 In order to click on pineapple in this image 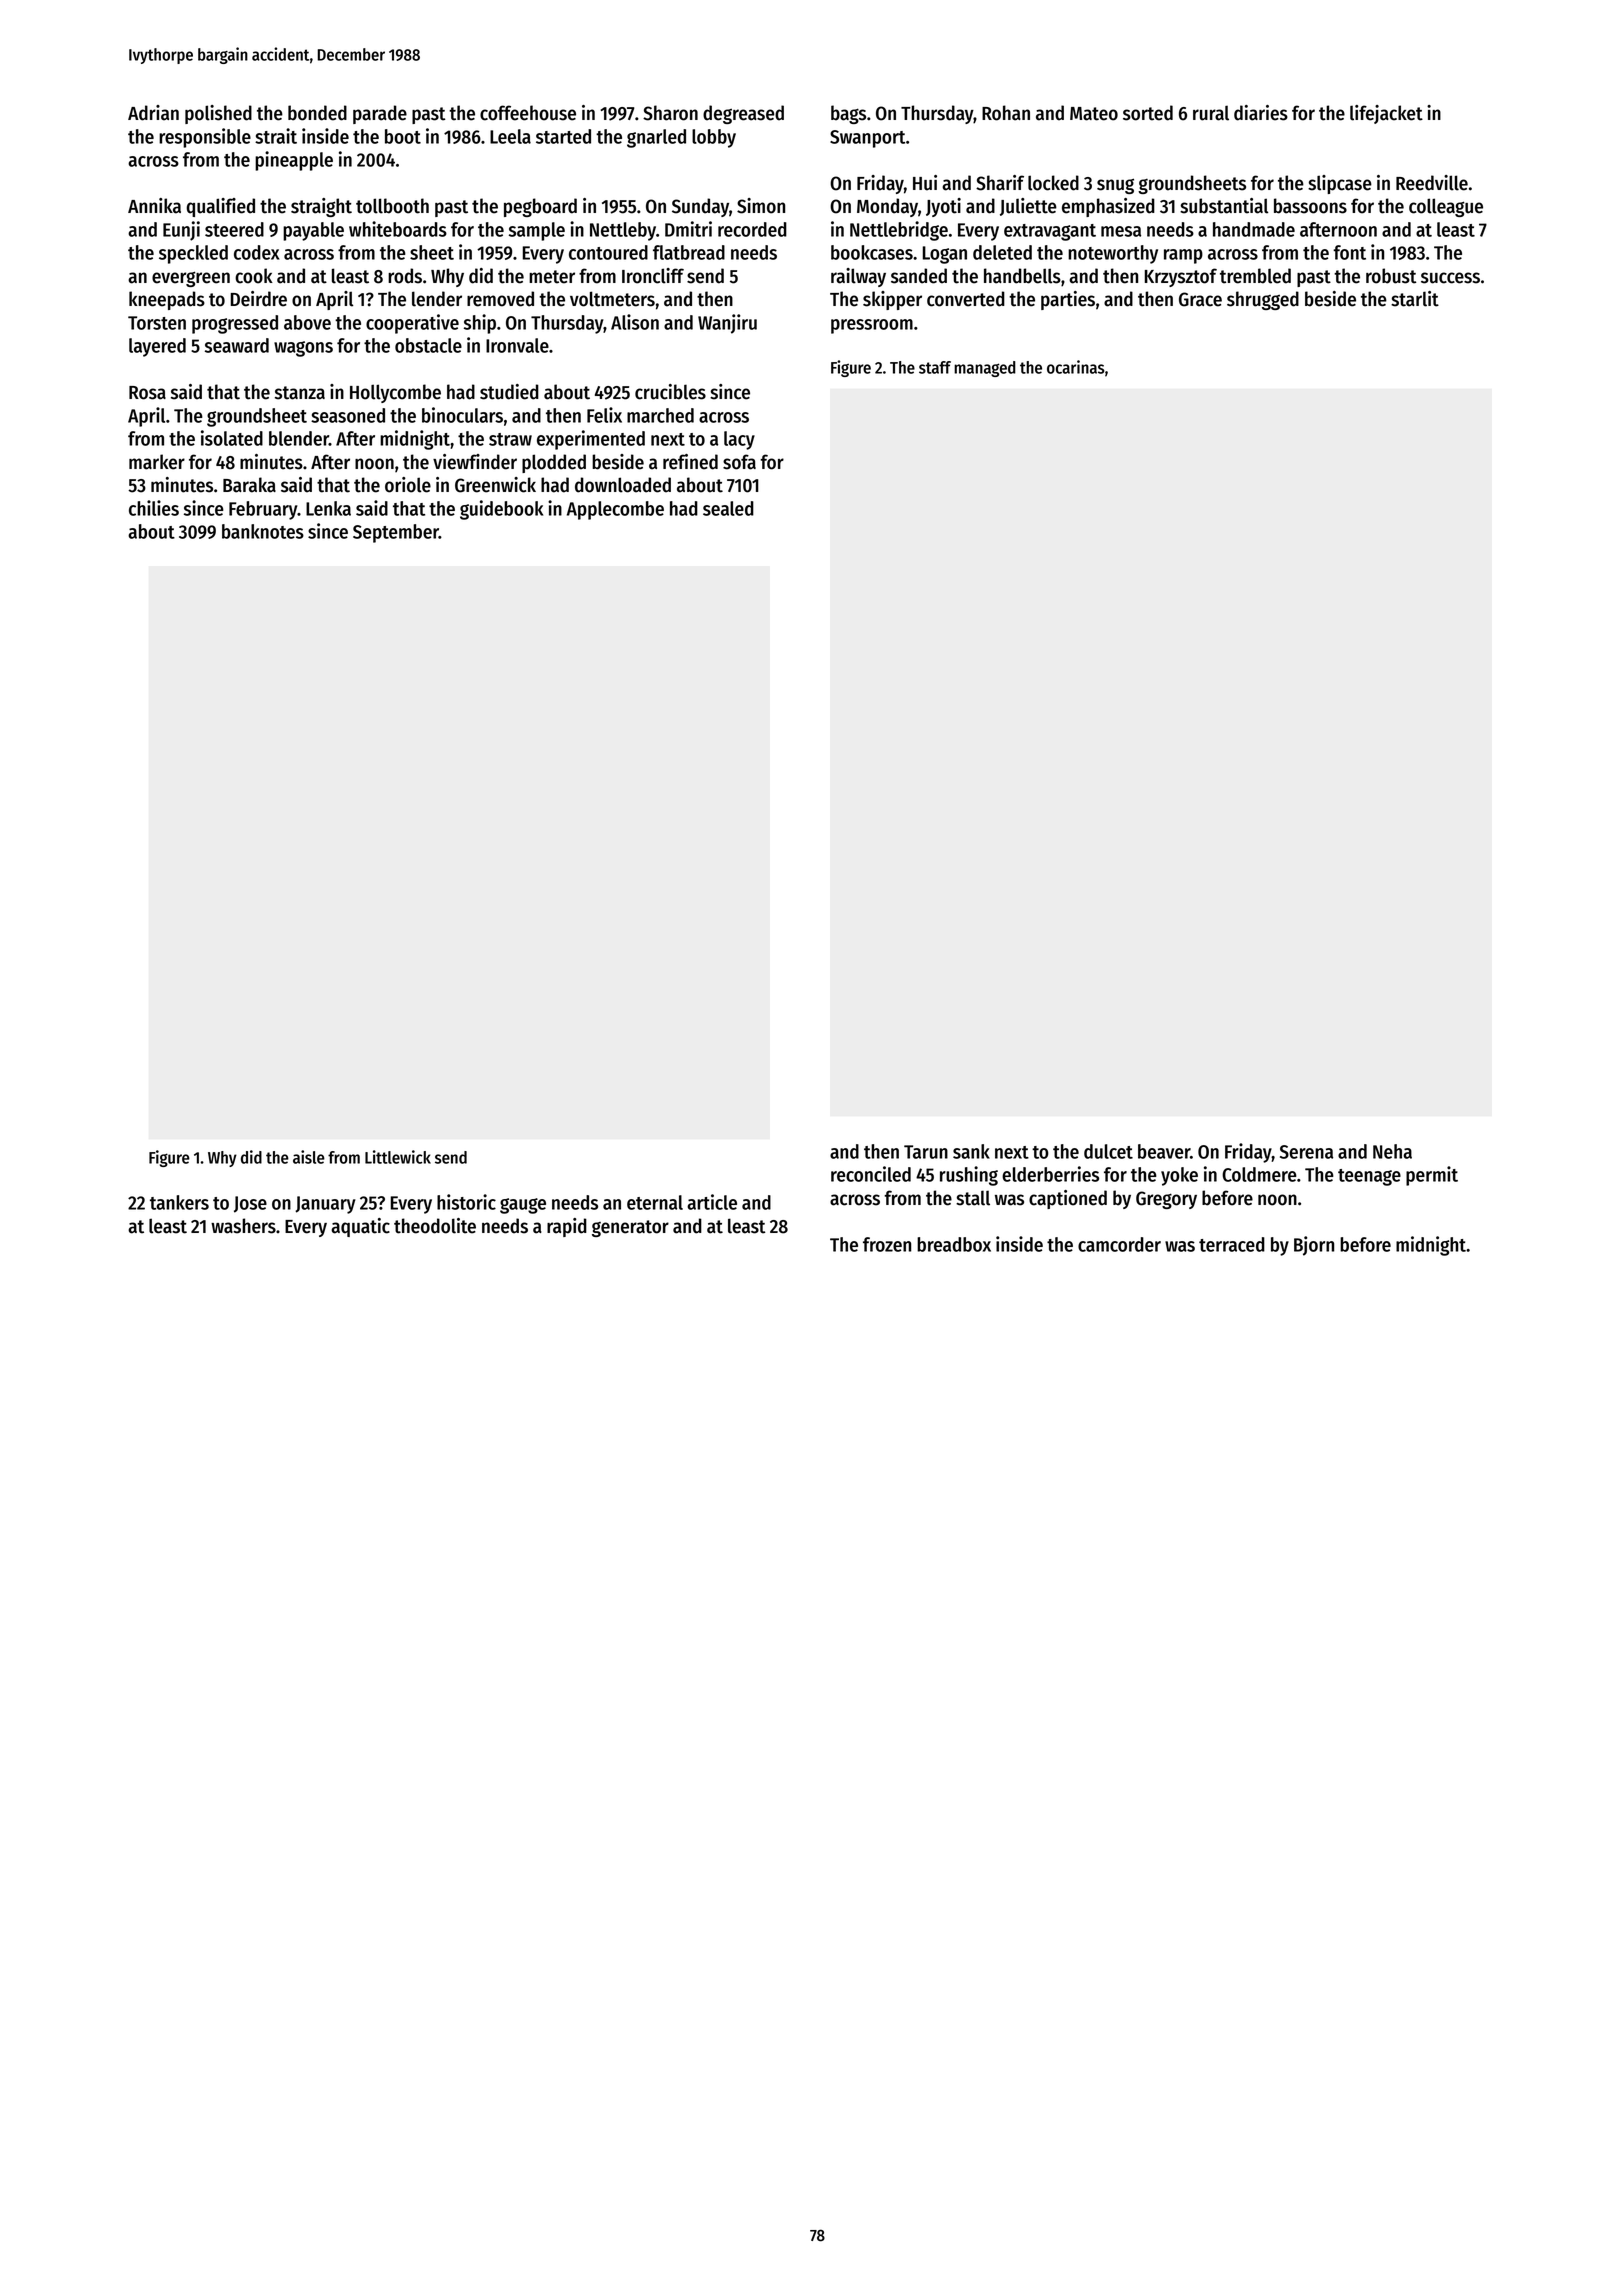, I will do `click(294, 161)`.
